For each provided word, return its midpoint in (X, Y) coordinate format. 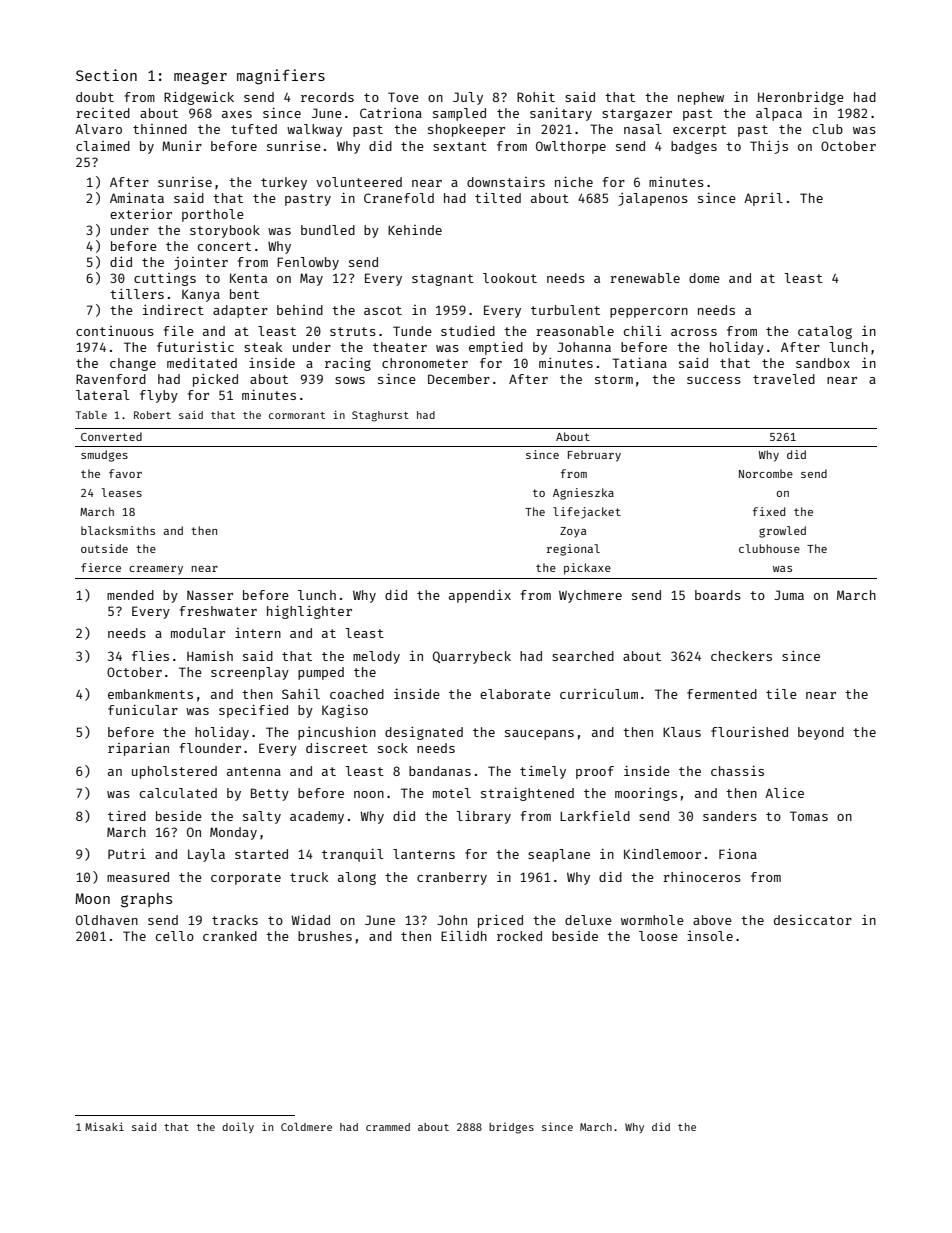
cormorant (297, 415)
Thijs (769, 147)
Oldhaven (107, 920)
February (594, 456)
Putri (127, 853)
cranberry (452, 878)
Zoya (573, 532)
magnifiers (281, 77)
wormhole (652, 920)
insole (710, 936)
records (327, 97)
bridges (511, 1128)
